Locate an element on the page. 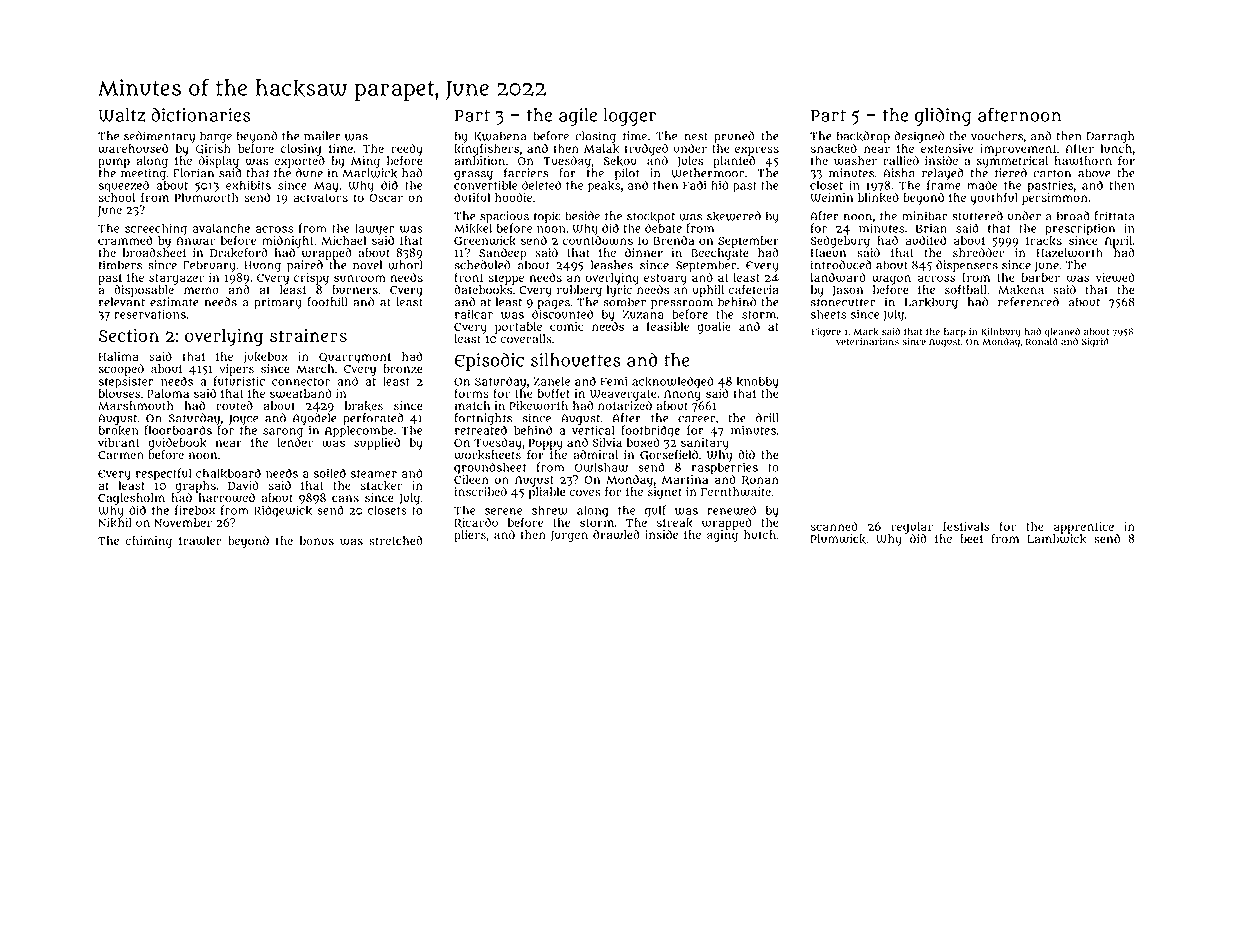 This document has height=952, width=1233. beet is located at coordinates (971, 539).
